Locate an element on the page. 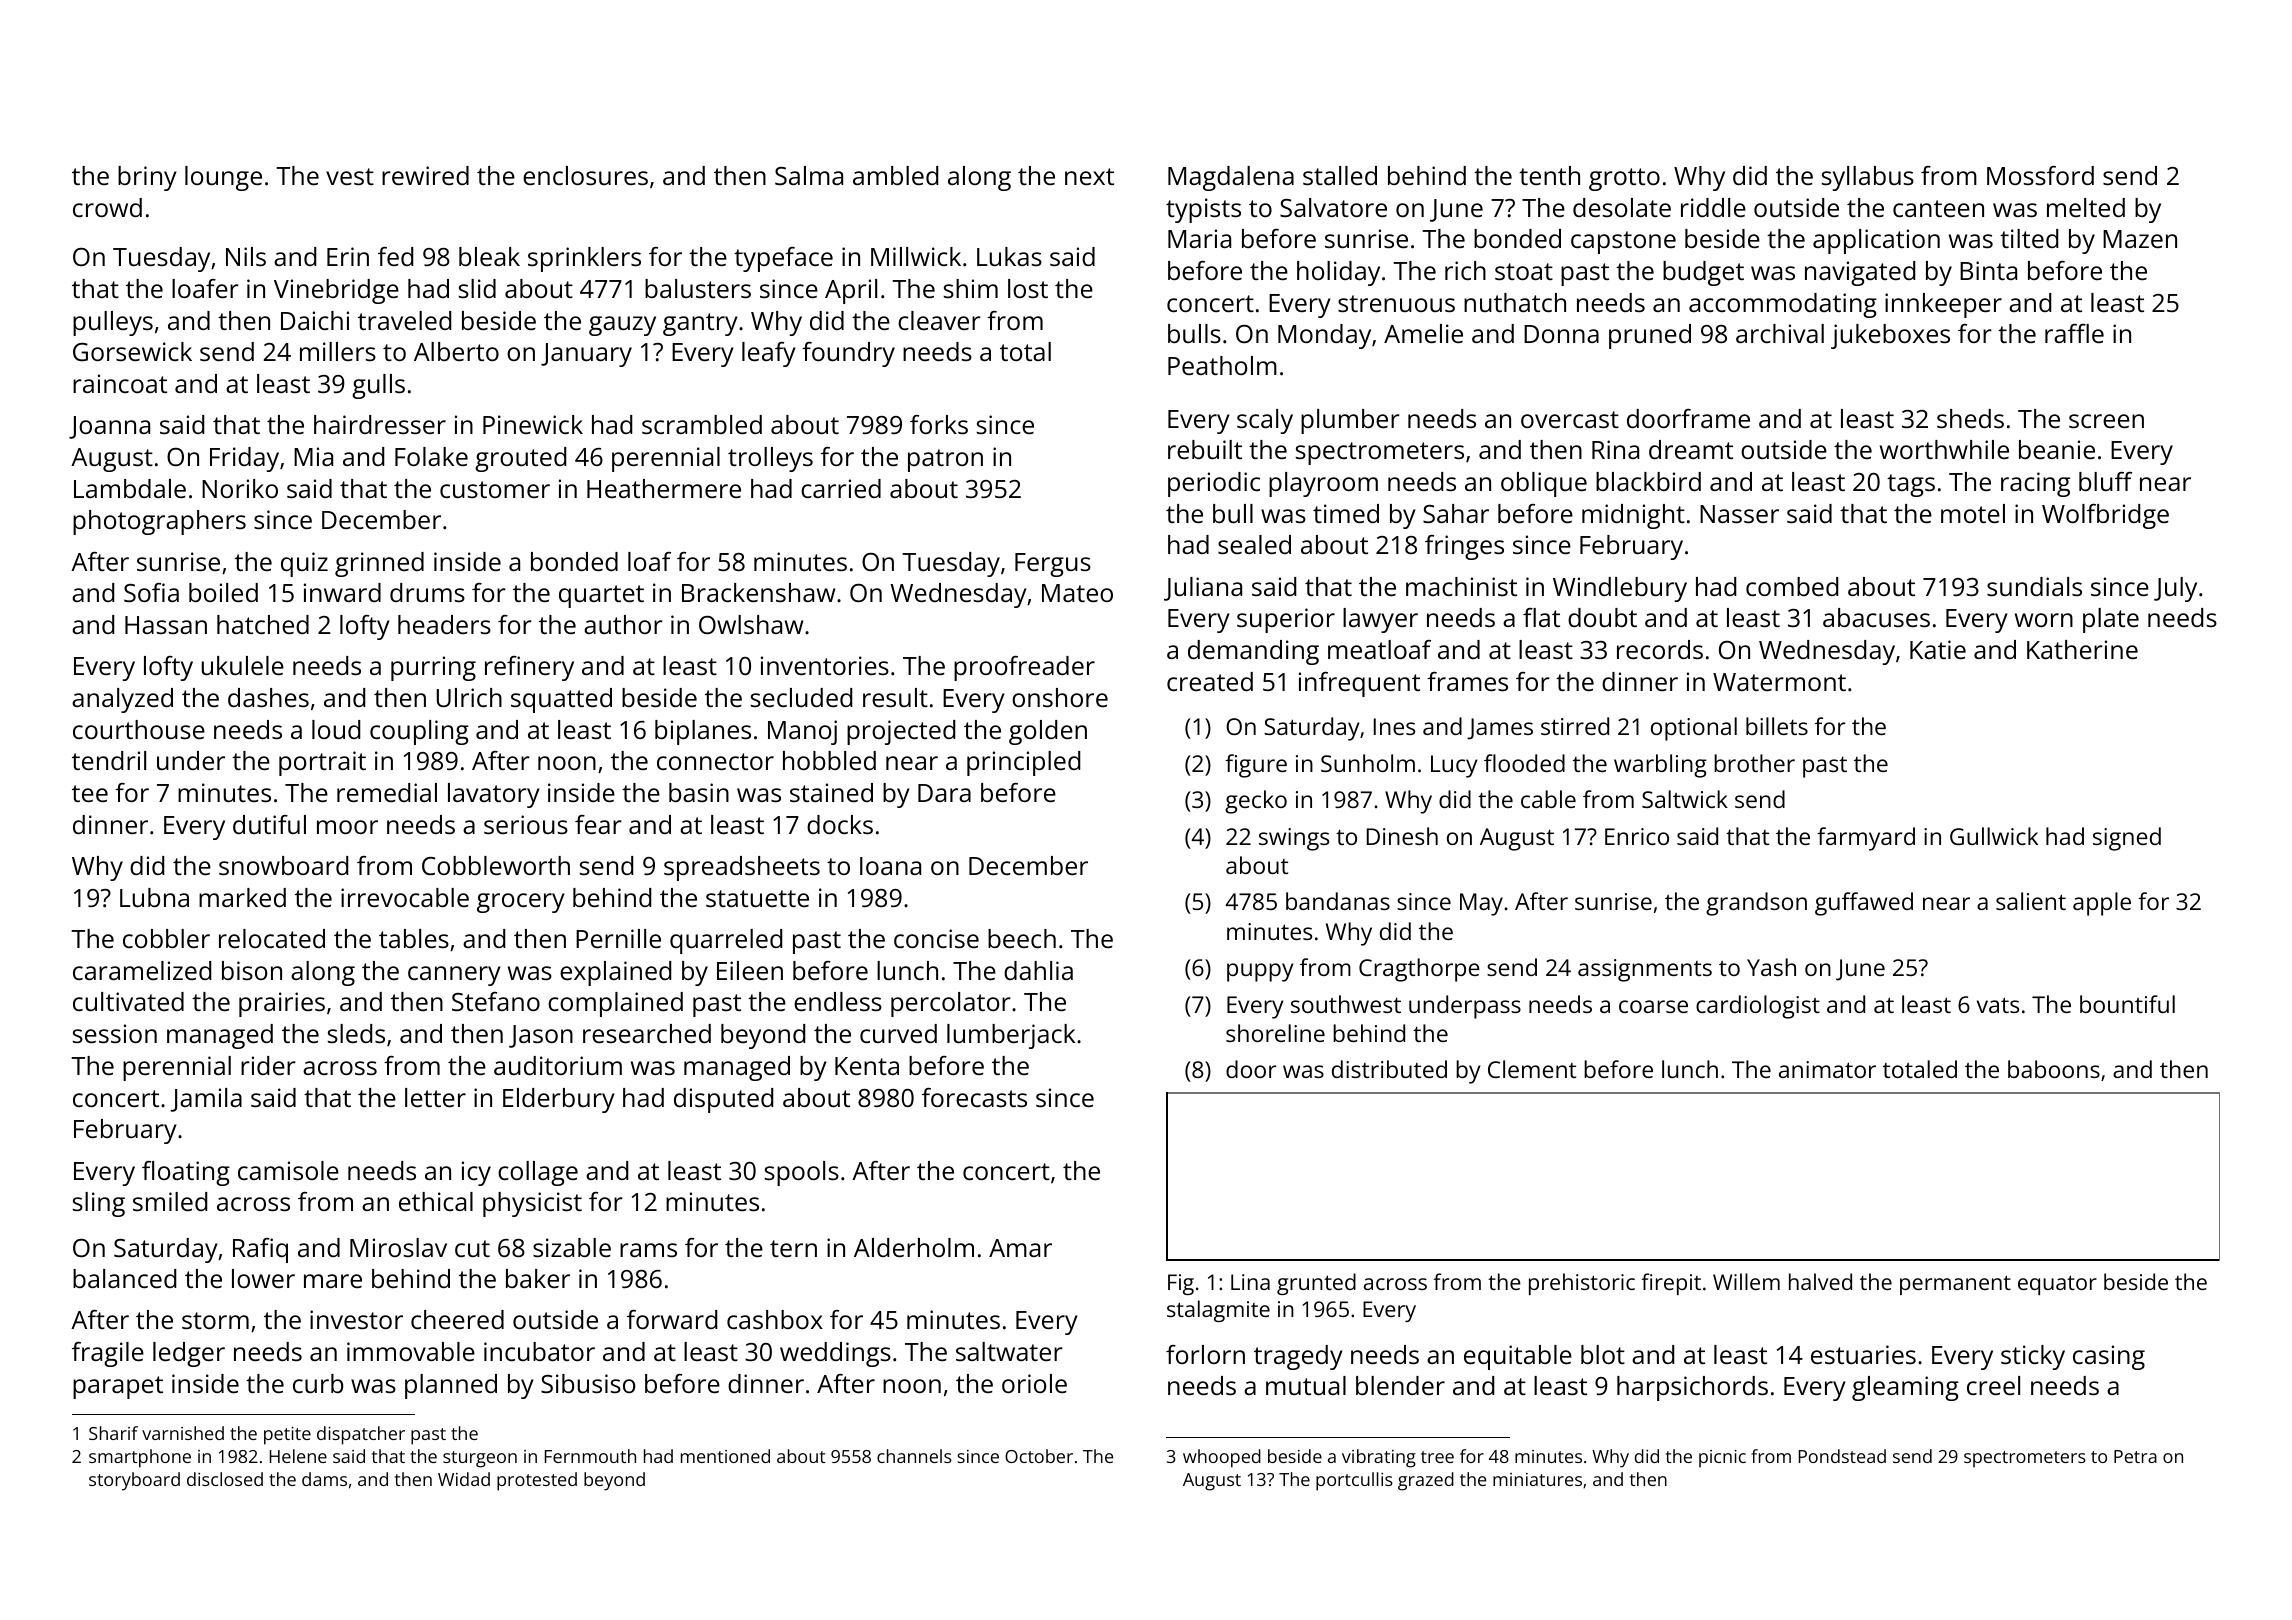  screen is located at coordinates (2106, 421).
